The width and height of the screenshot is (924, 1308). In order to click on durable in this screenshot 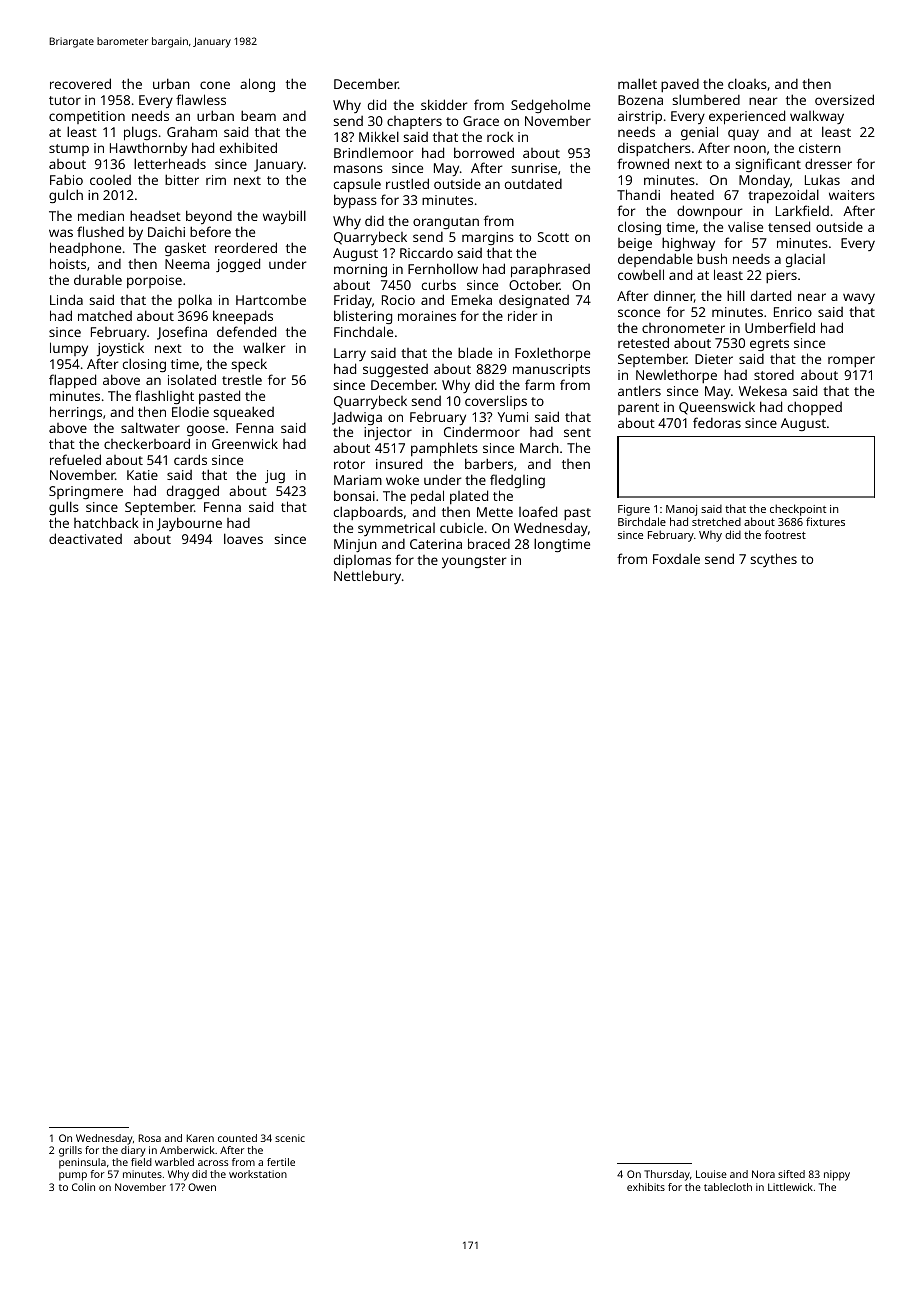, I will do `click(98, 279)`.
